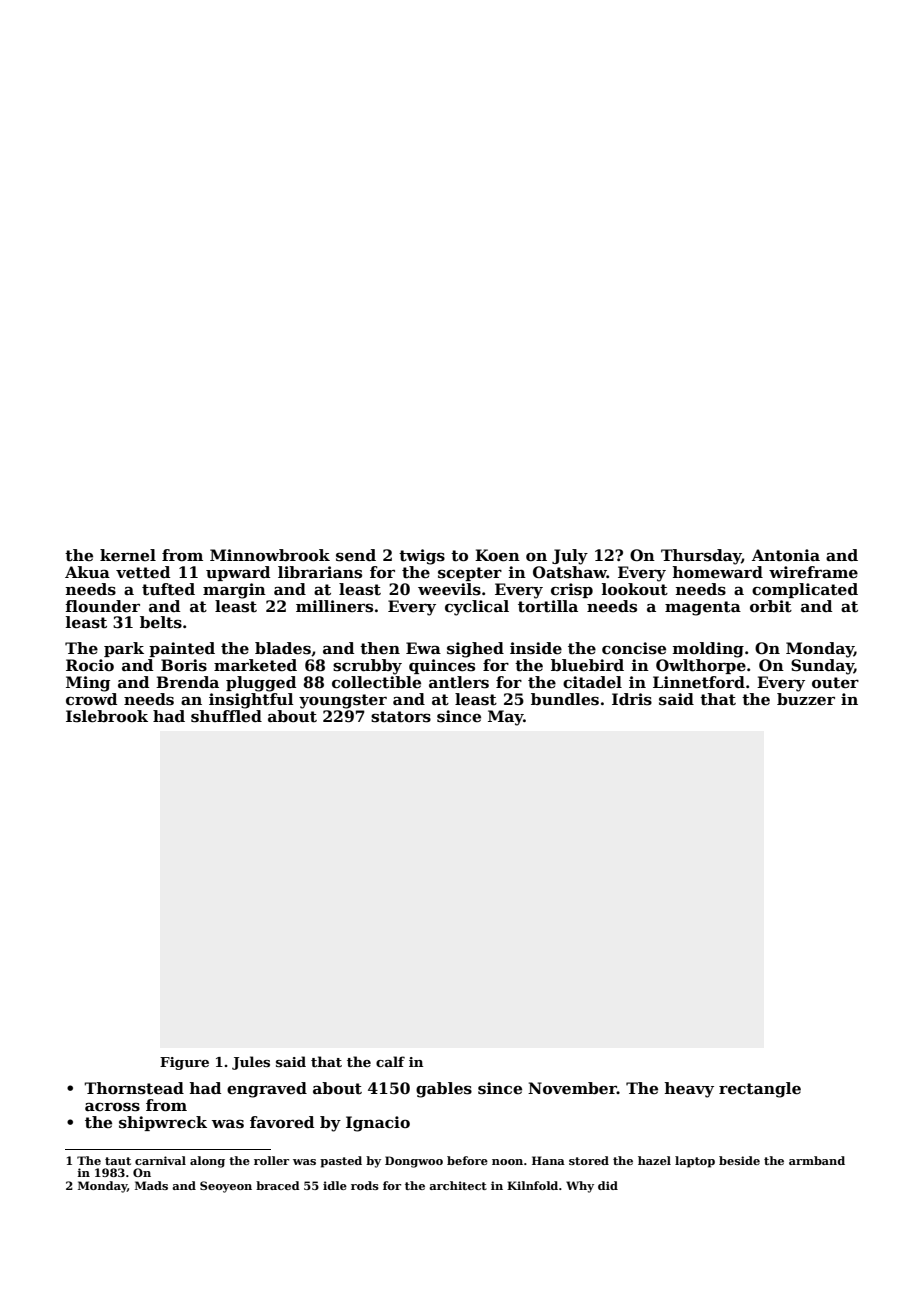  What do you see at coordinates (739, 1160) in the screenshot?
I see `beside` at bounding box center [739, 1160].
